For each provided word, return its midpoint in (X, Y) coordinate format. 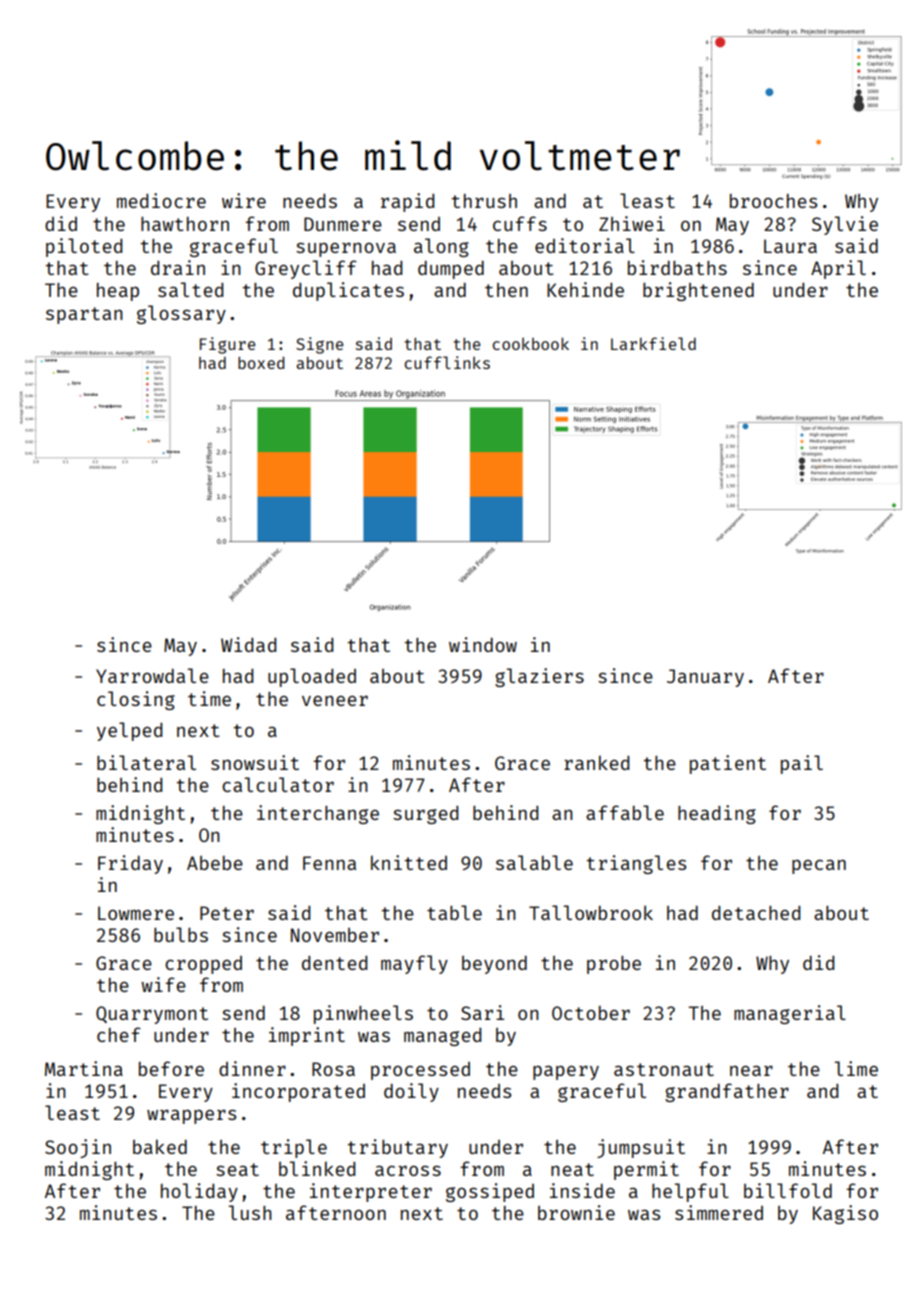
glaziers (539, 677)
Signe (320, 345)
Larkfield (653, 343)
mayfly (414, 964)
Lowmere (136, 913)
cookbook (530, 343)
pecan (819, 867)
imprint (307, 1036)
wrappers (191, 1116)
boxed (261, 363)
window (483, 644)
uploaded (312, 677)
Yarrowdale (152, 675)
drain (178, 267)
